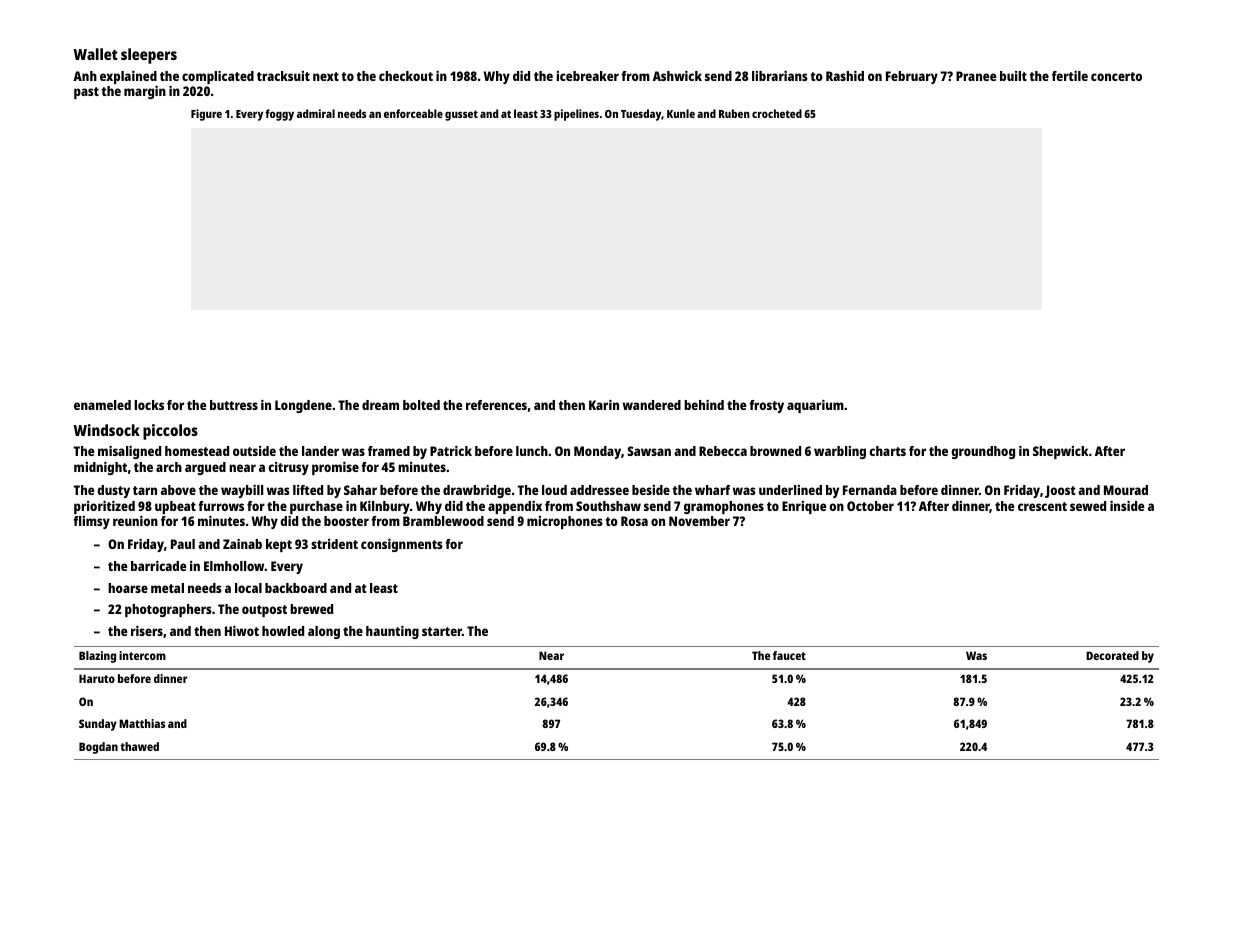 This document has width=1233, height=952. Describe the element at coordinates (477, 491) in the document. I see `drawbridge` at that location.
